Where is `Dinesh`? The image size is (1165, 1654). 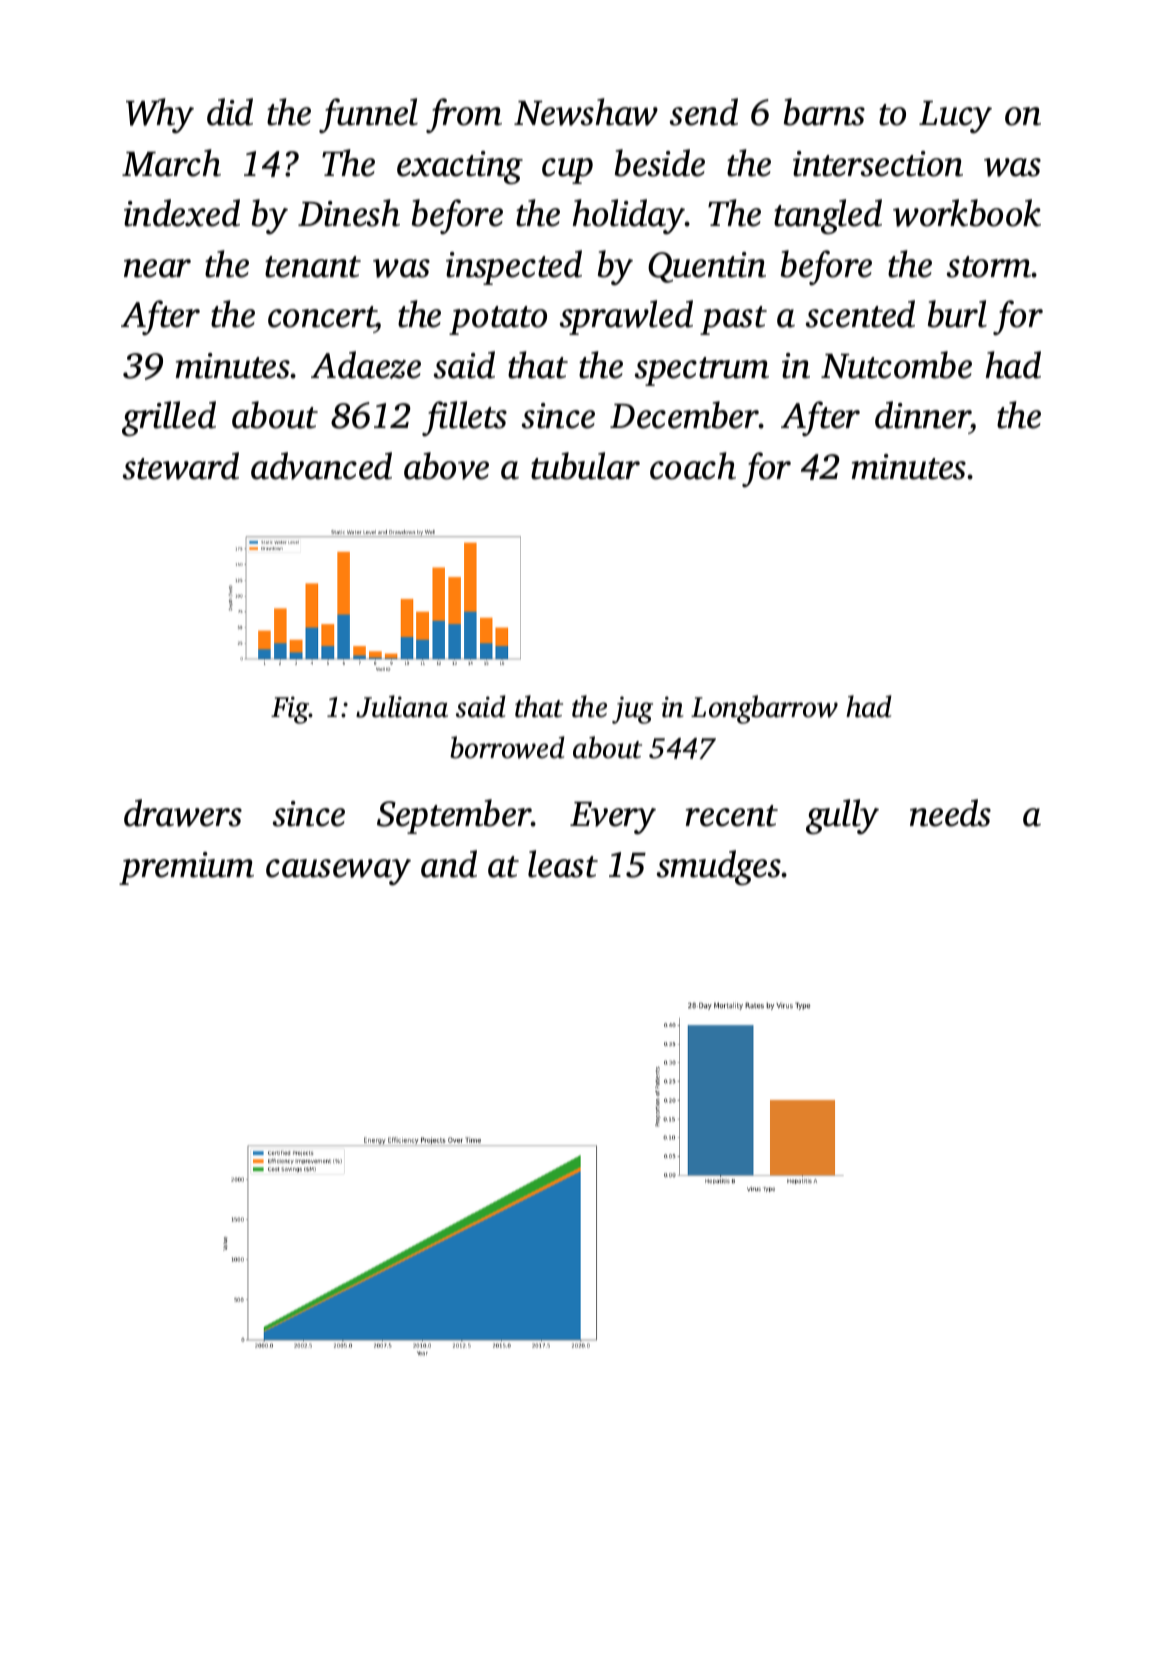 Dinesh is located at coordinates (349, 213).
